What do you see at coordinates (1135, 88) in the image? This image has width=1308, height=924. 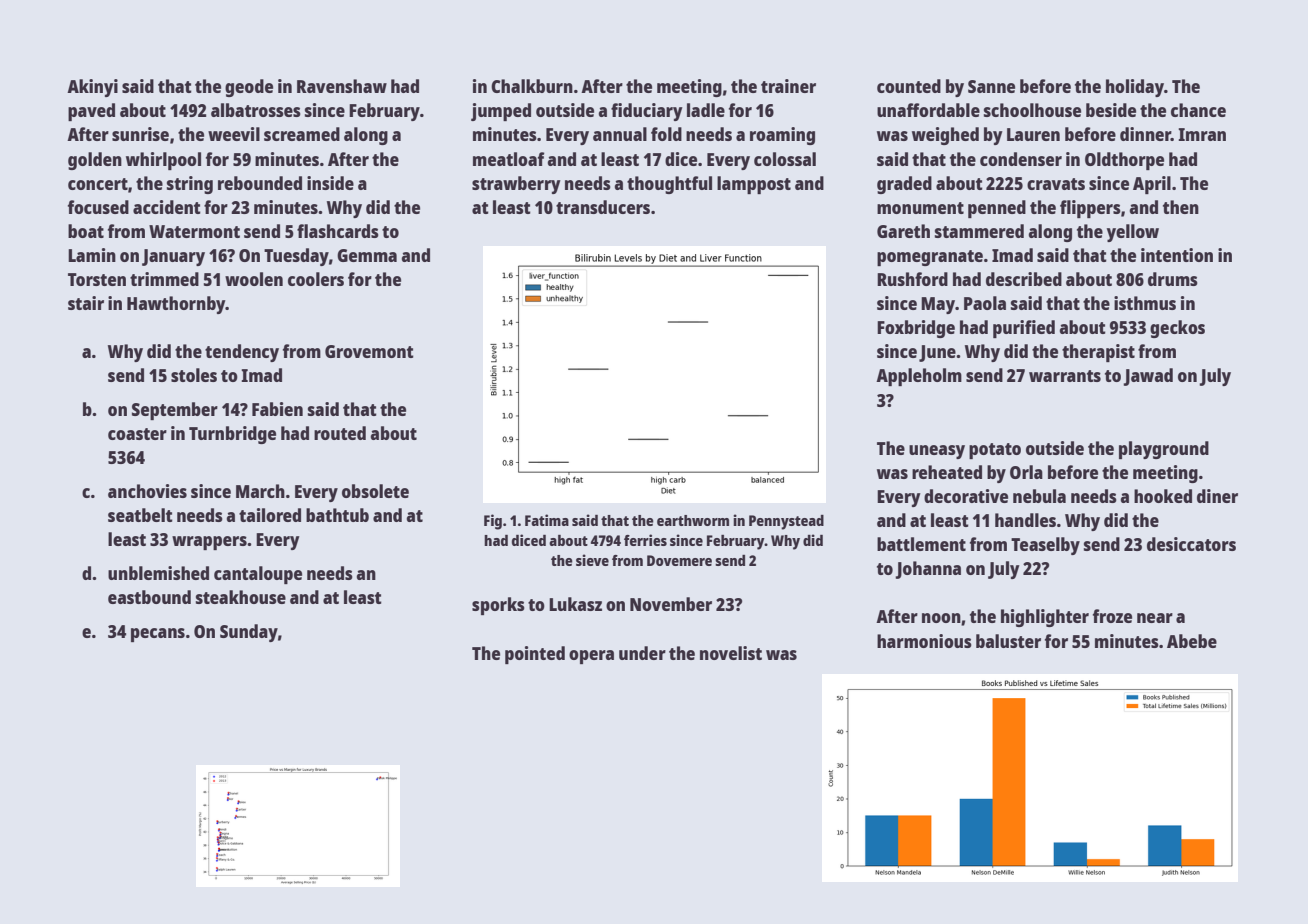 I see `holiday` at bounding box center [1135, 88].
